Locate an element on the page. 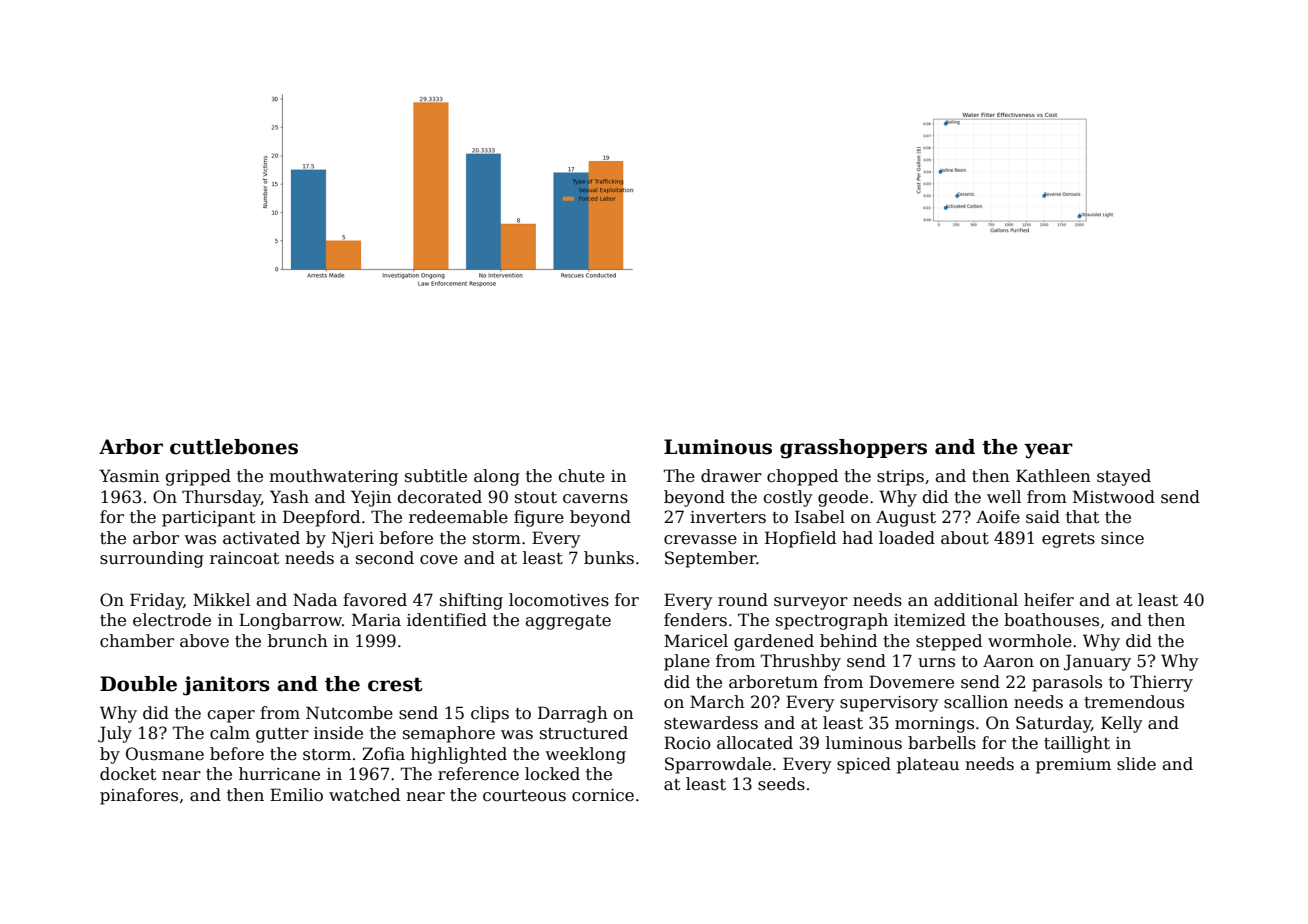  along is located at coordinates (497, 477).
